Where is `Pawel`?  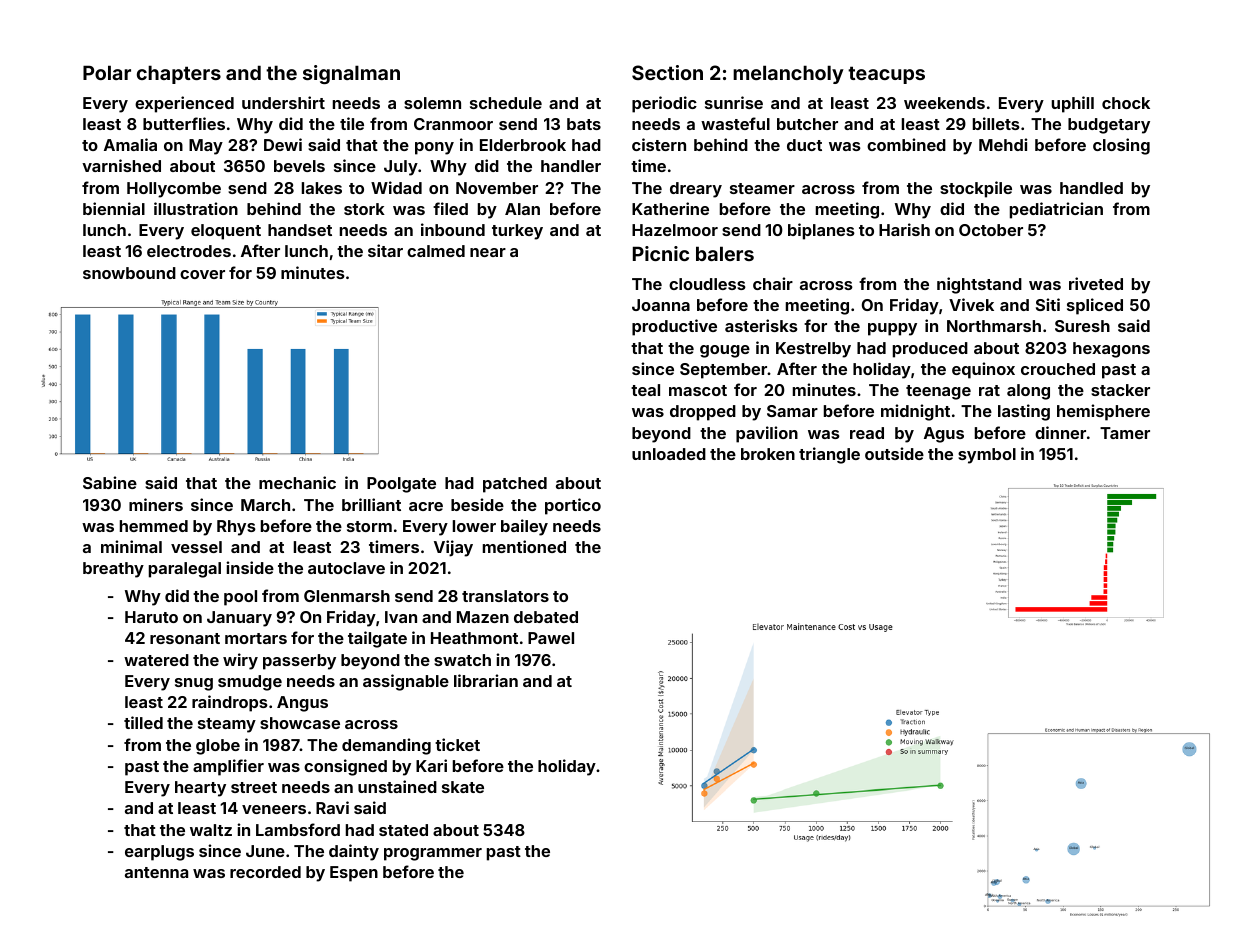
Pawel is located at coordinates (551, 638).
